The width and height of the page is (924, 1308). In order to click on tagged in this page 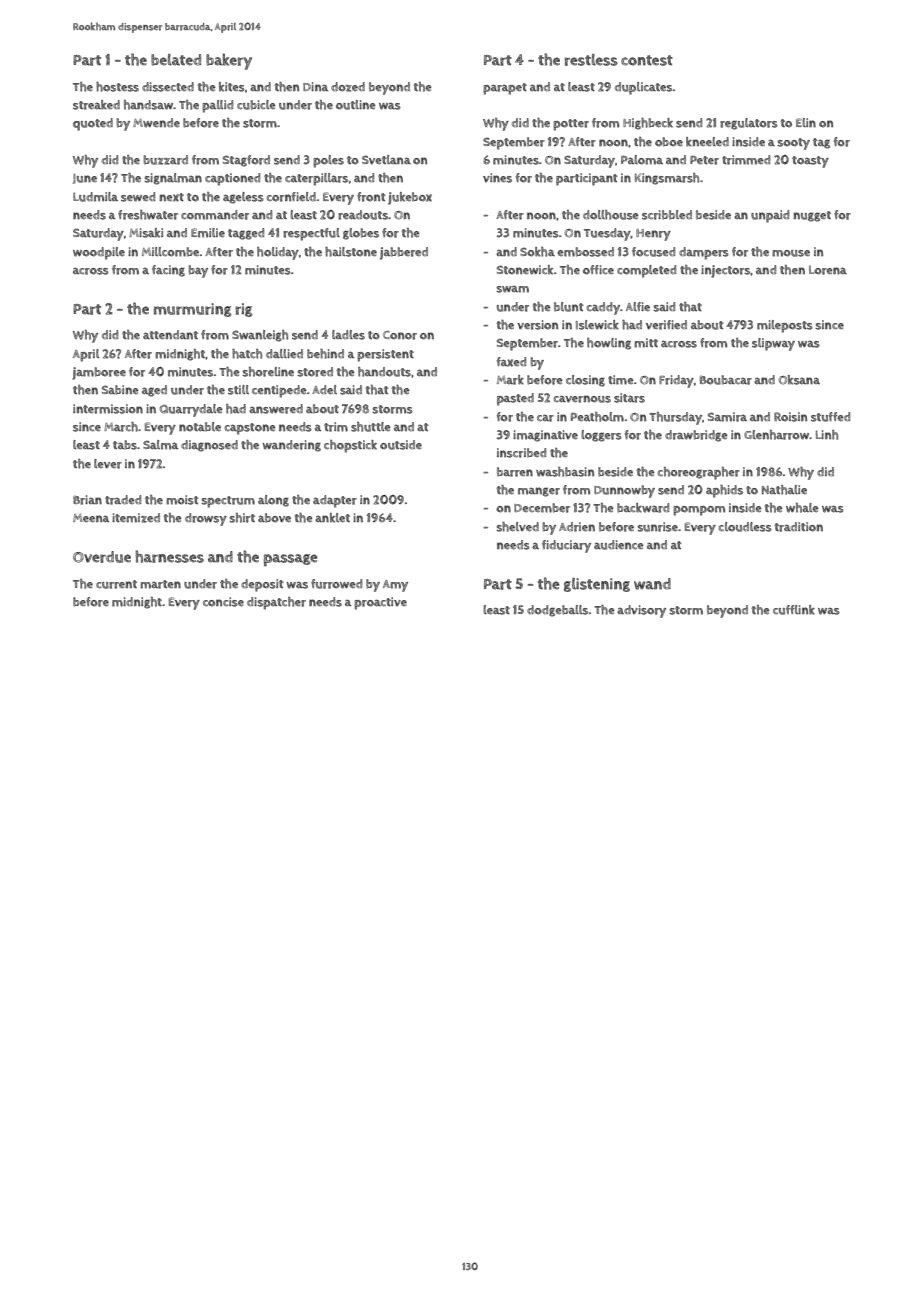, I will do `click(246, 234)`.
